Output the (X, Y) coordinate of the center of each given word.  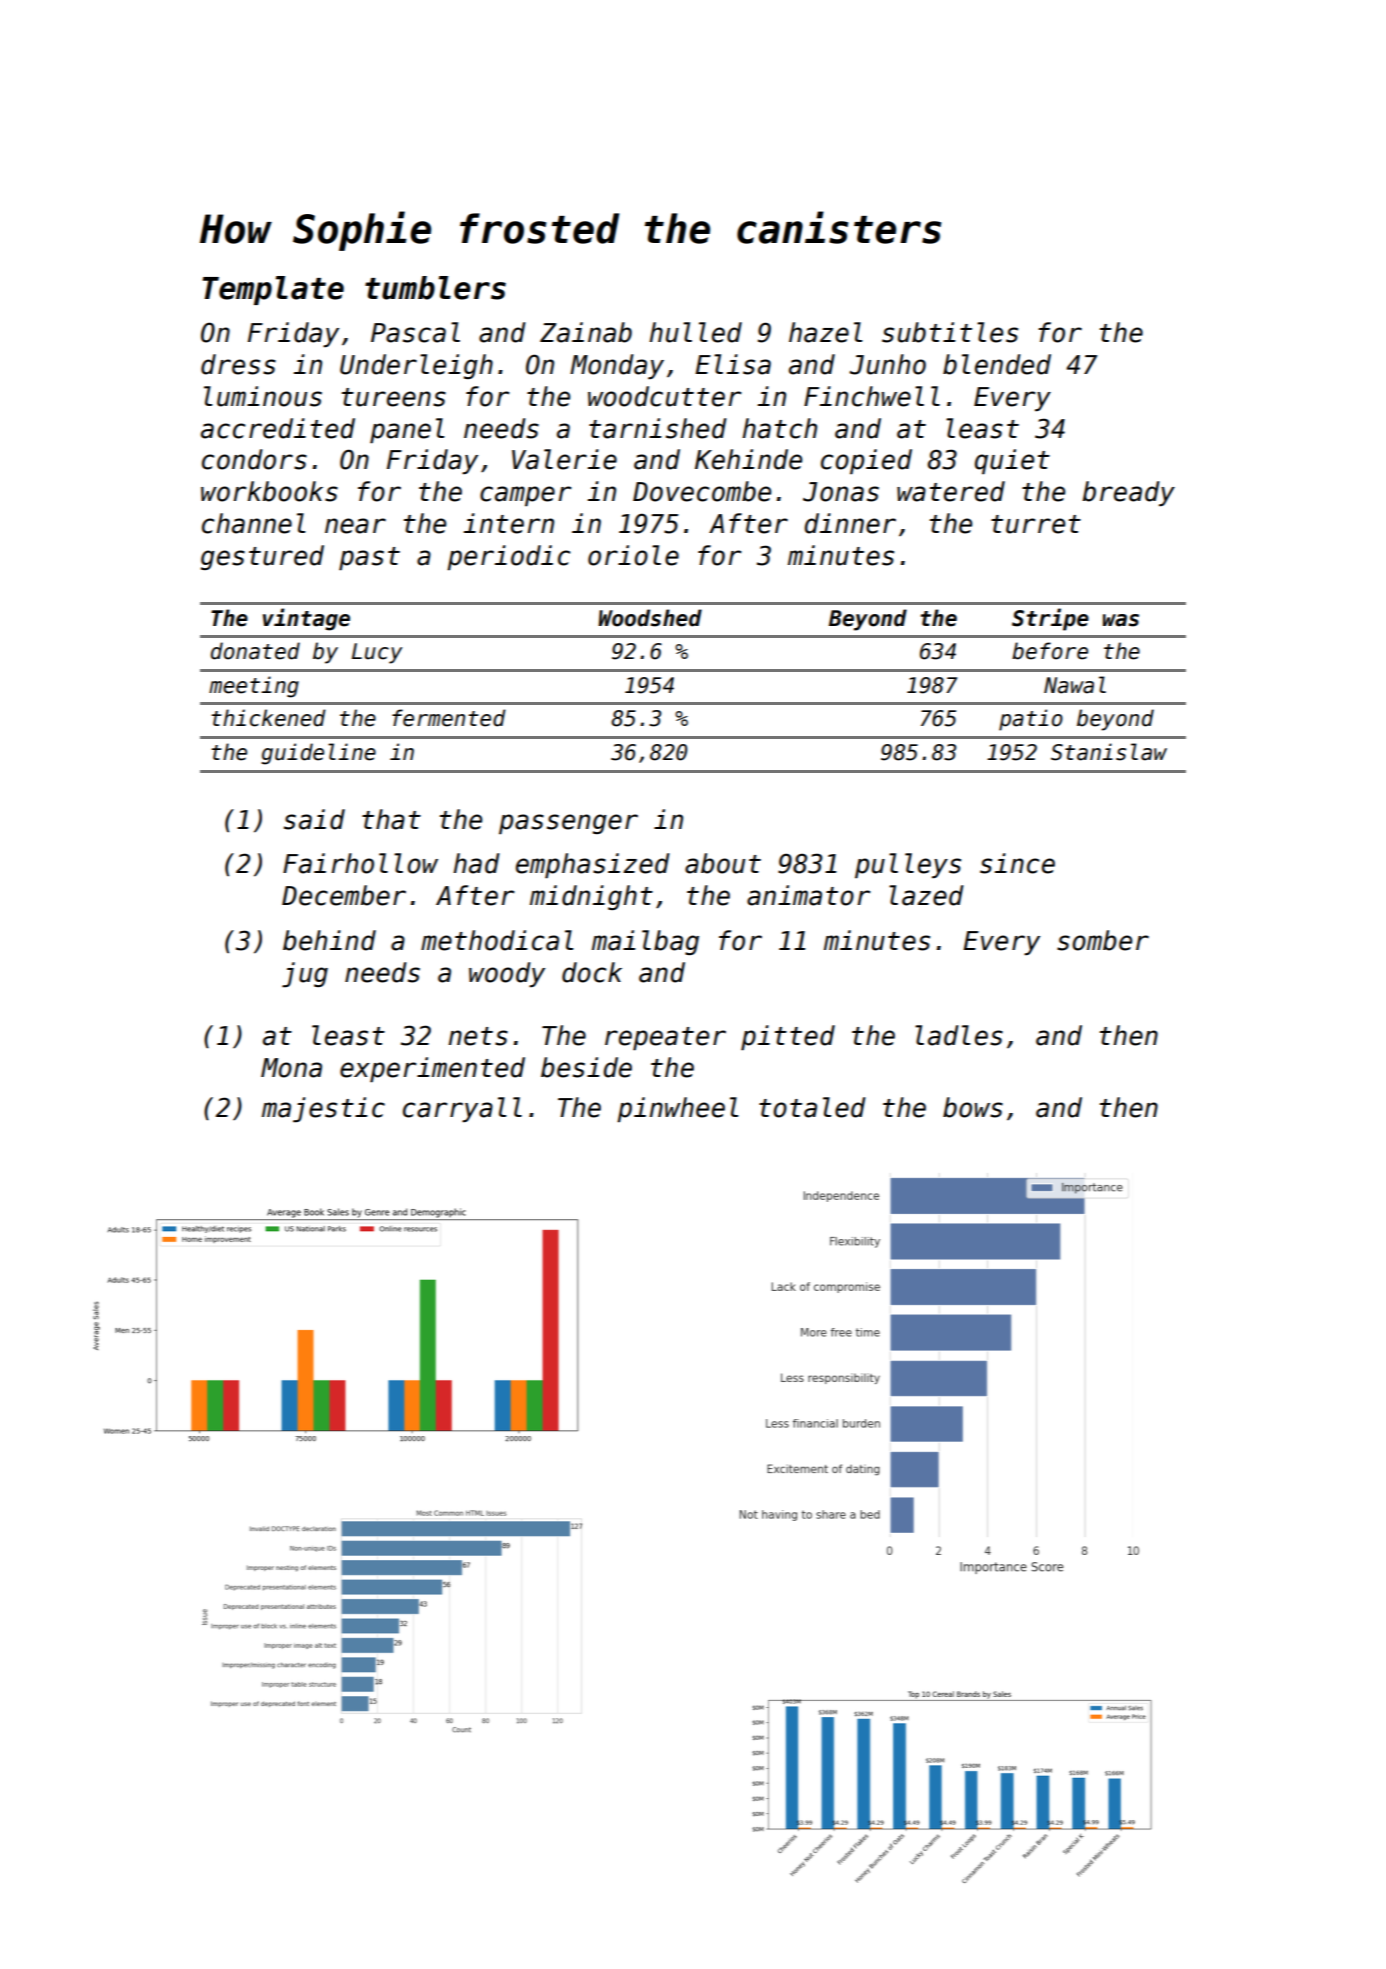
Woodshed (650, 618)
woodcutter (665, 396)
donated (255, 651)
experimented (432, 1069)
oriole (633, 555)
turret (1036, 524)
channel (254, 523)
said (314, 819)
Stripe (1050, 619)
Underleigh (416, 366)
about (723, 863)
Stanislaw (1109, 752)
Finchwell (872, 396)
